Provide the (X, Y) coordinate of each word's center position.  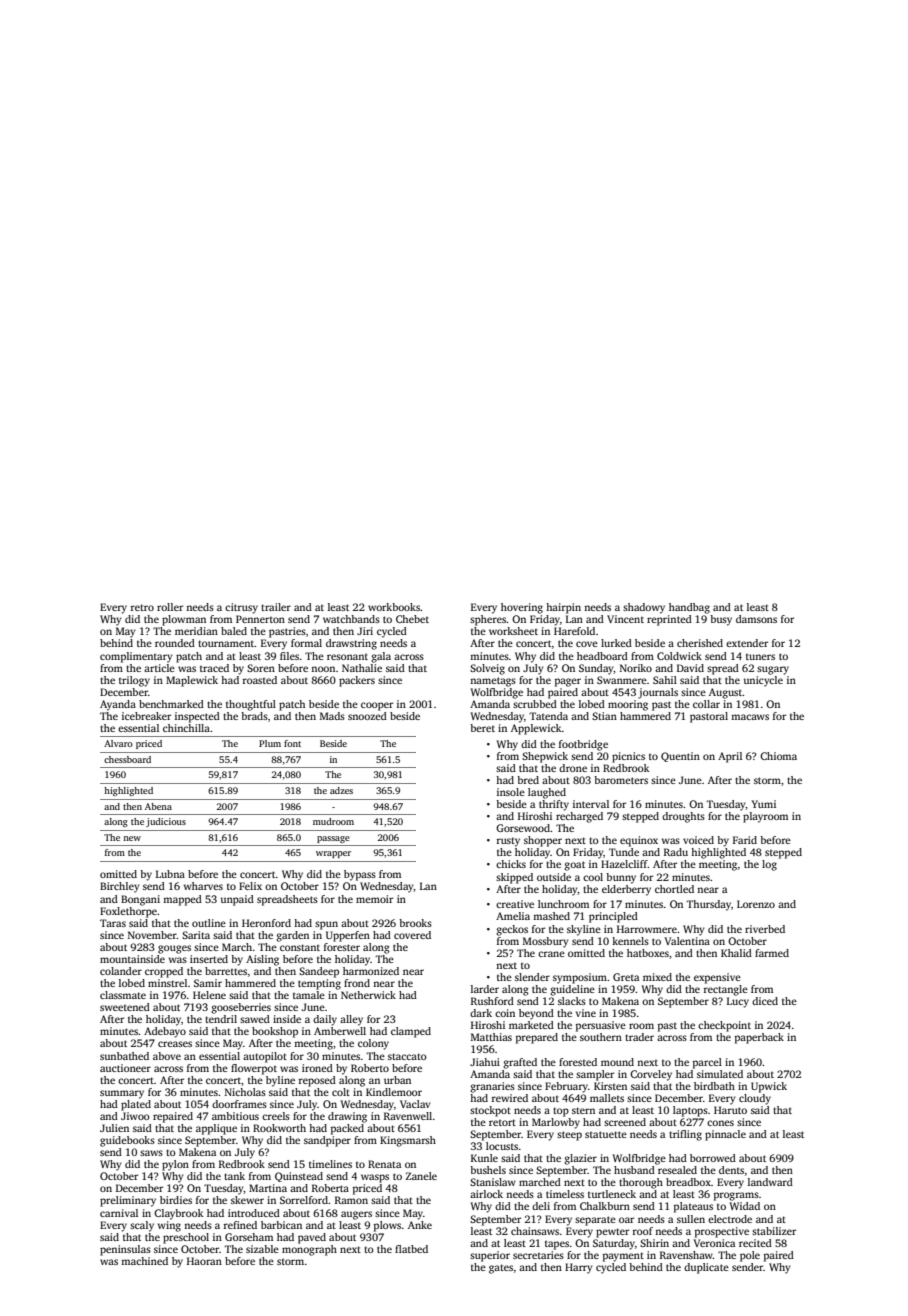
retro (142, 607)
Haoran (204, 1261)
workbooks (394, 607)
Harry (579, 1268)
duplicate (706, 1268)
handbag (689, 608)
